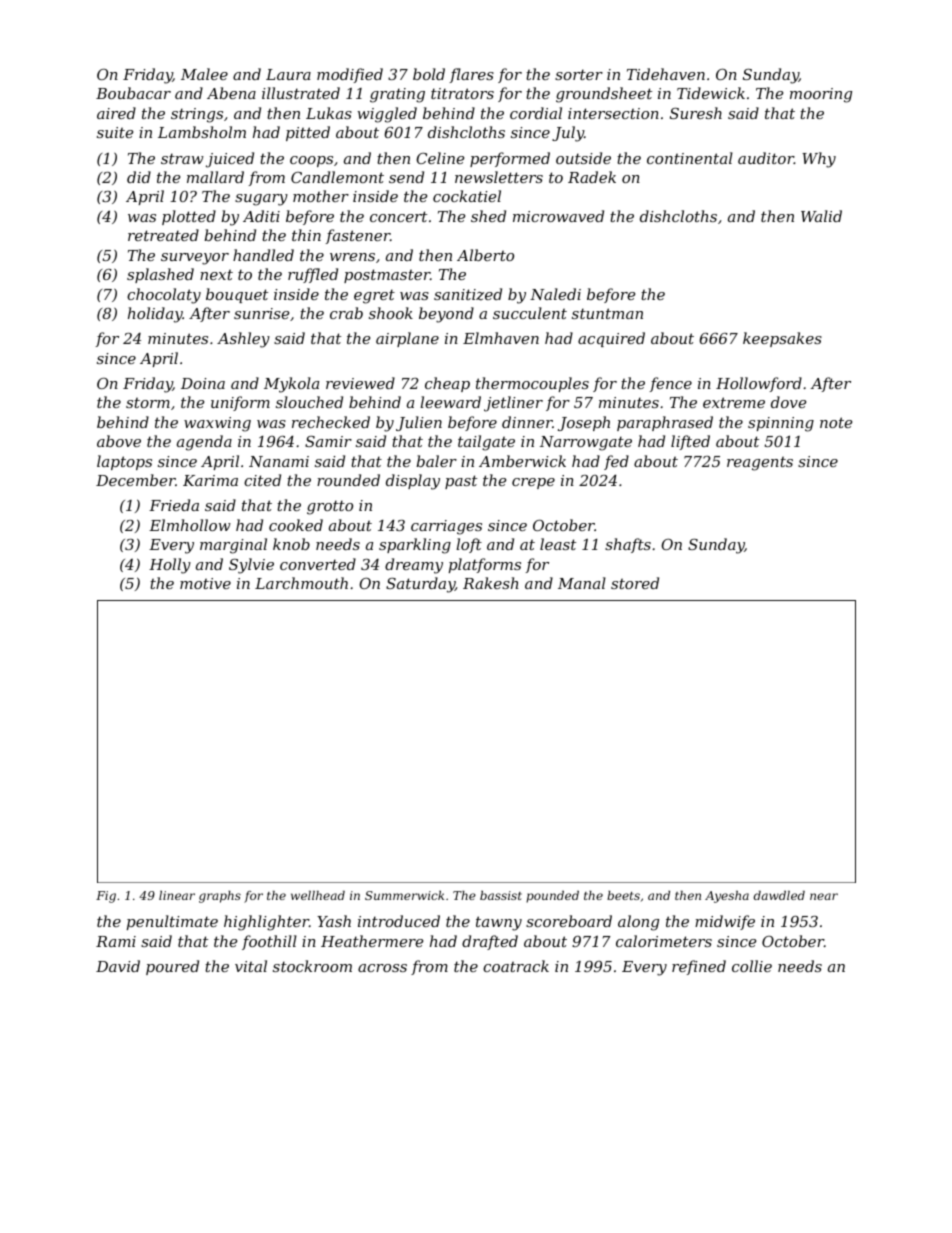  What do you see at coordinates (759, 384) in the image?
I see `Hollowford` at bounding box center [759, 384].
